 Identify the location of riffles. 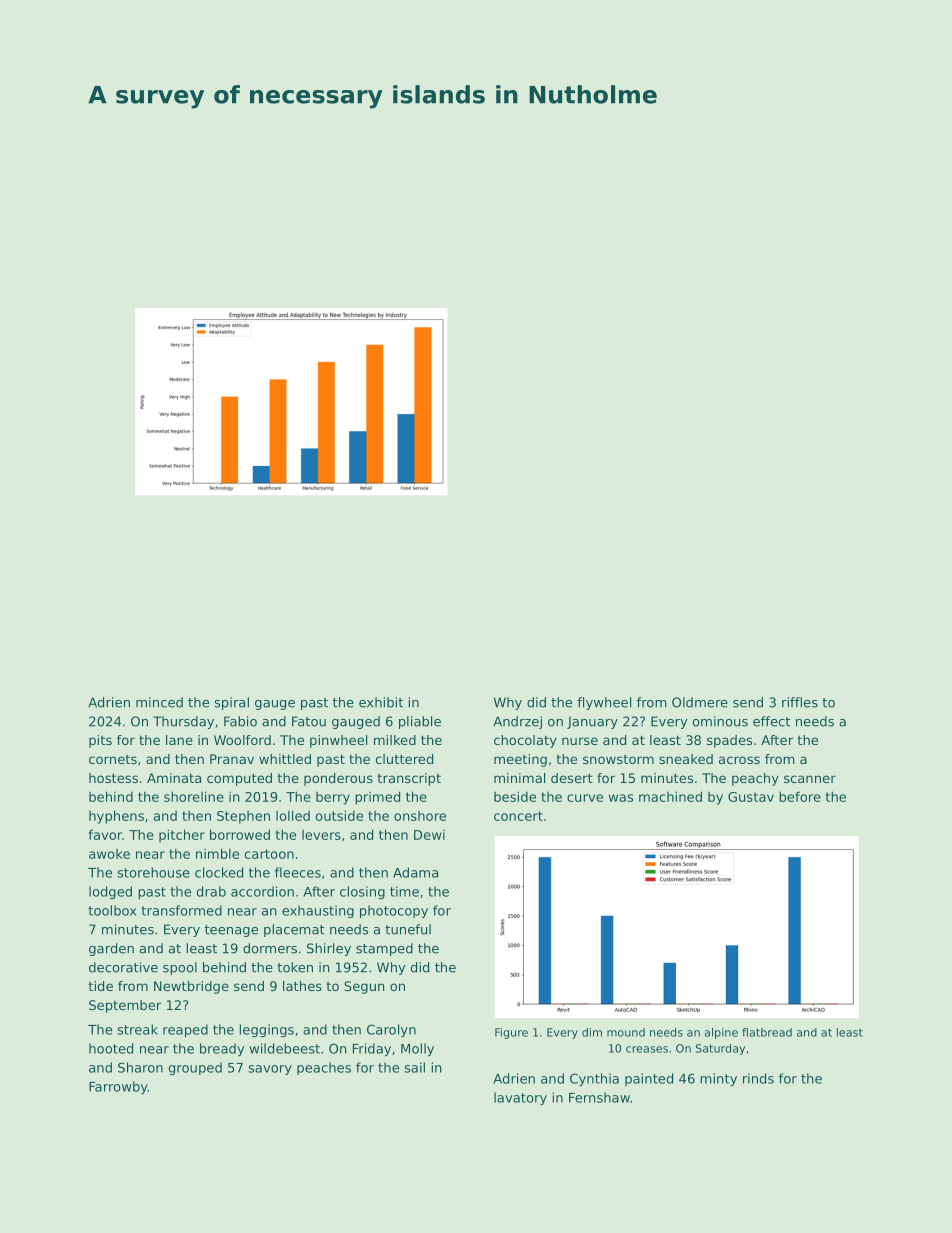
(800, 702).
